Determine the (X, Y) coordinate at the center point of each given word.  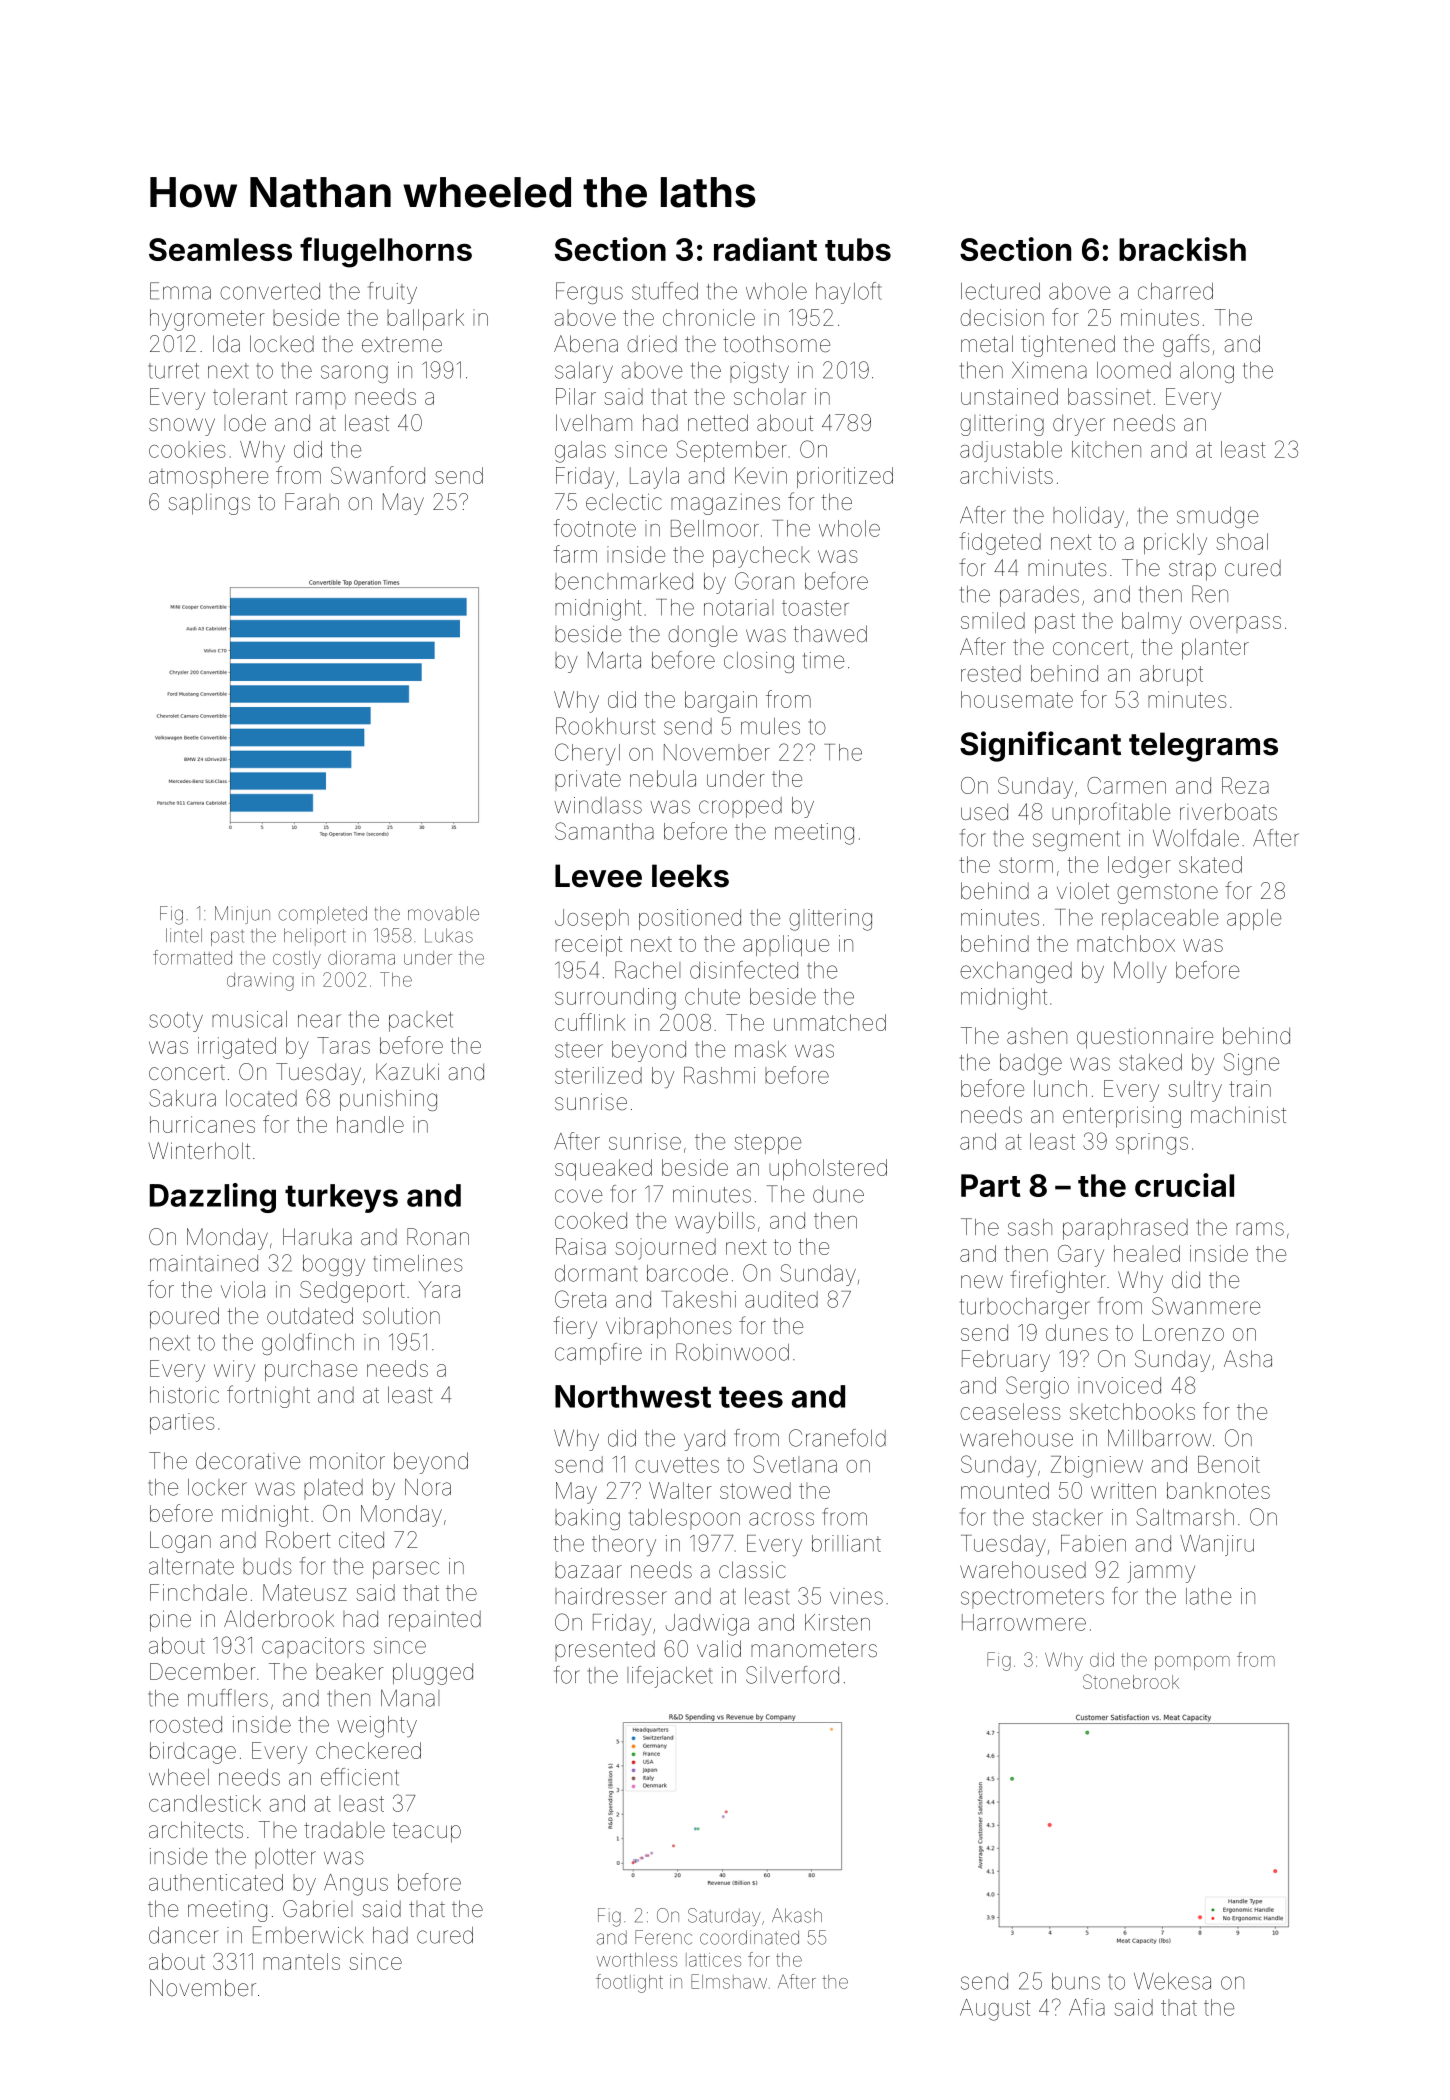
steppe (768, 1144)
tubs (858, 249)
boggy (334, 1265)
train (1250, 1088)
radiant (765, 249)
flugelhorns (386, 252)
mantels (301, 1961)
